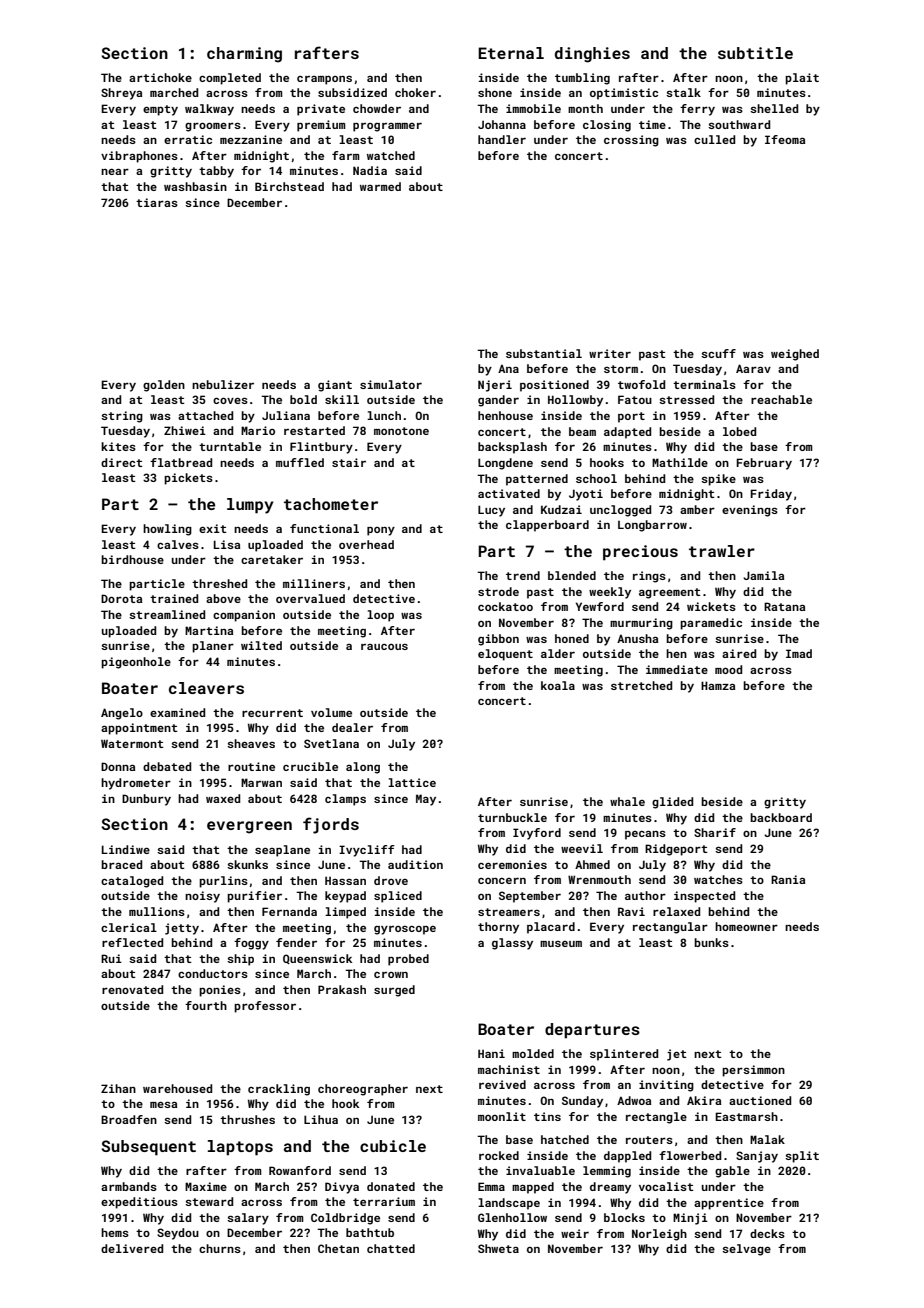  I want to click on subtitle, so click(755, 53).
